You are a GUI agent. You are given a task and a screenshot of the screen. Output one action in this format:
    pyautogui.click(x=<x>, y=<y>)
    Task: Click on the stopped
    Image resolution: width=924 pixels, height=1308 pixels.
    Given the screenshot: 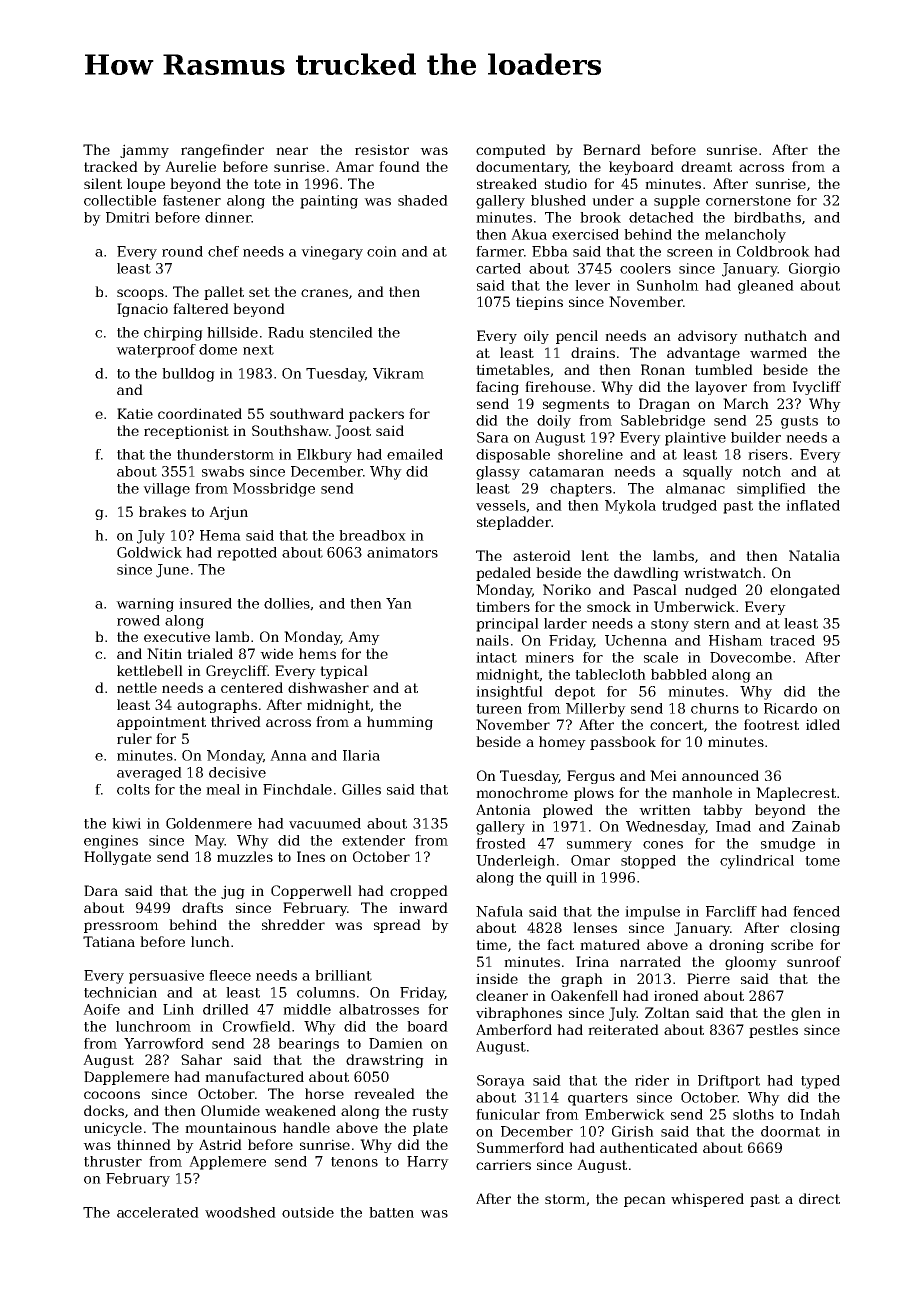 What is the action you would take?
    pyautogui.click(x=648, y=862)
